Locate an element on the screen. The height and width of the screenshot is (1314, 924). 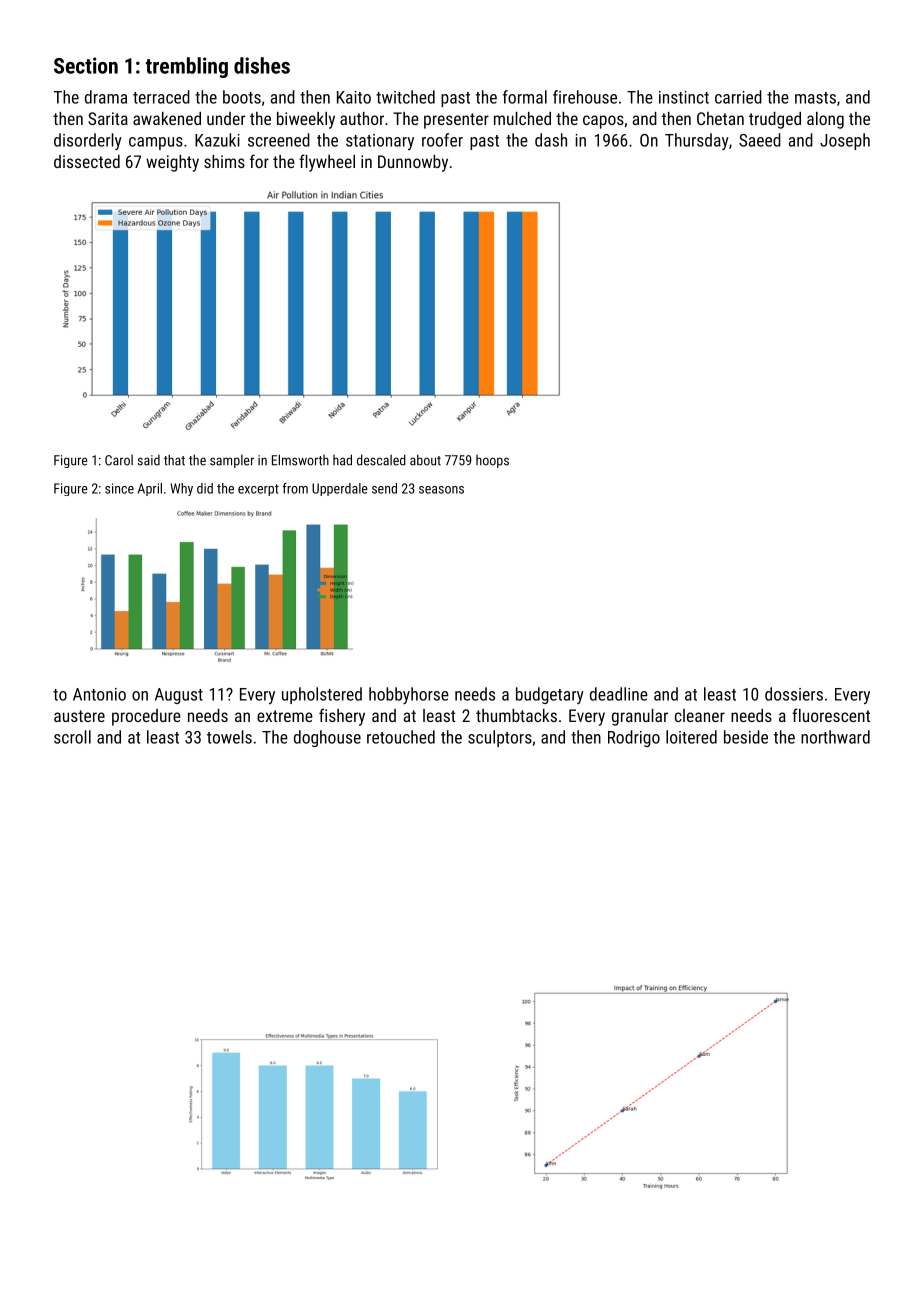
formal is located at coordinates (525, 97).
